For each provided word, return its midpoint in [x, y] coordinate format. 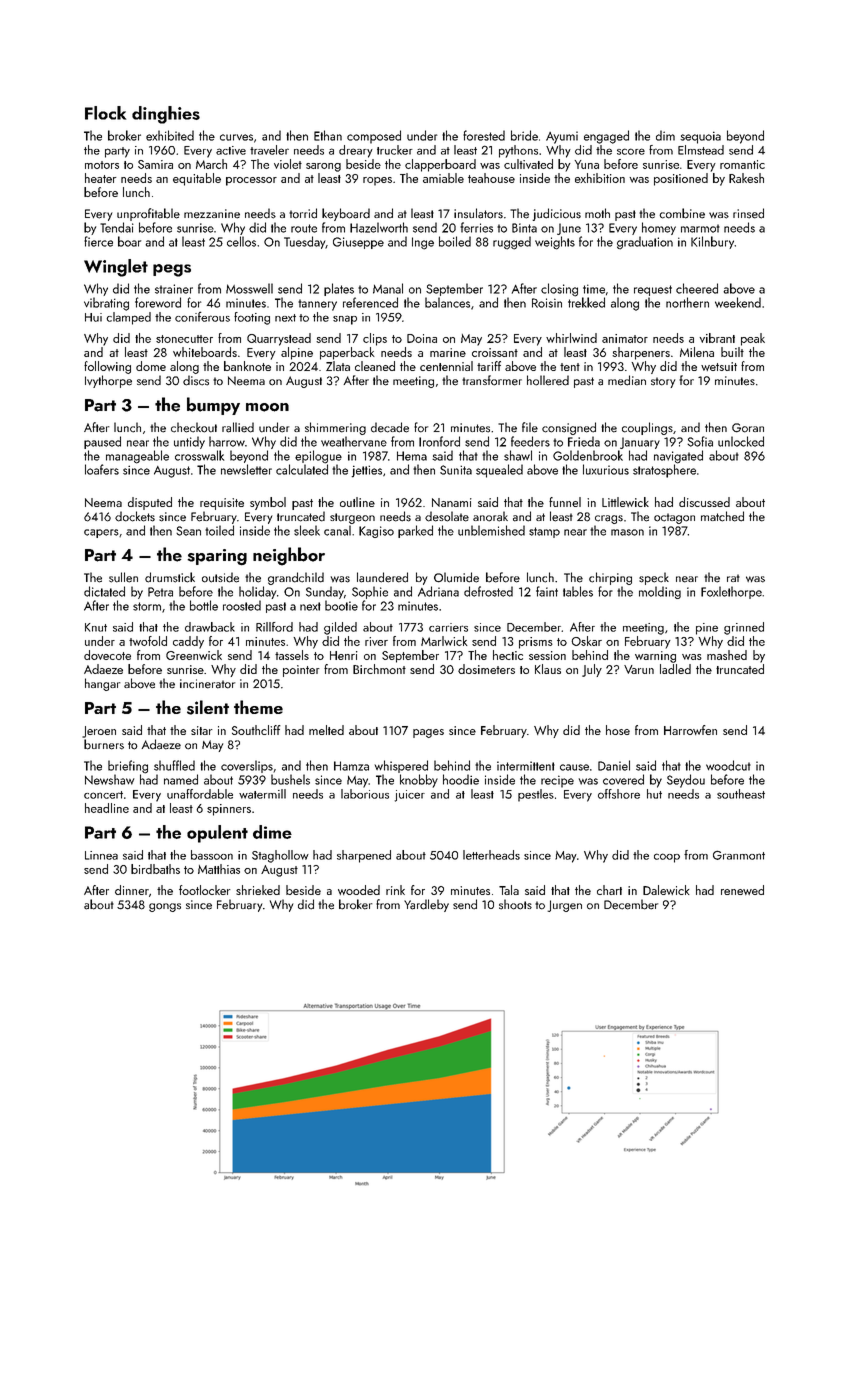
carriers [448, 627]
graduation [645, 243]
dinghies [166, 115]
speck [654, 578]
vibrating [106, 304]
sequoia [700, 137]
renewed [742, 890]
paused [102, 442]
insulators [478, 213]
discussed [704, 502]
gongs [165, 907]
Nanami [452, 502]
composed [374, 137]
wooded [359, 890]
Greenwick [194, 655]
